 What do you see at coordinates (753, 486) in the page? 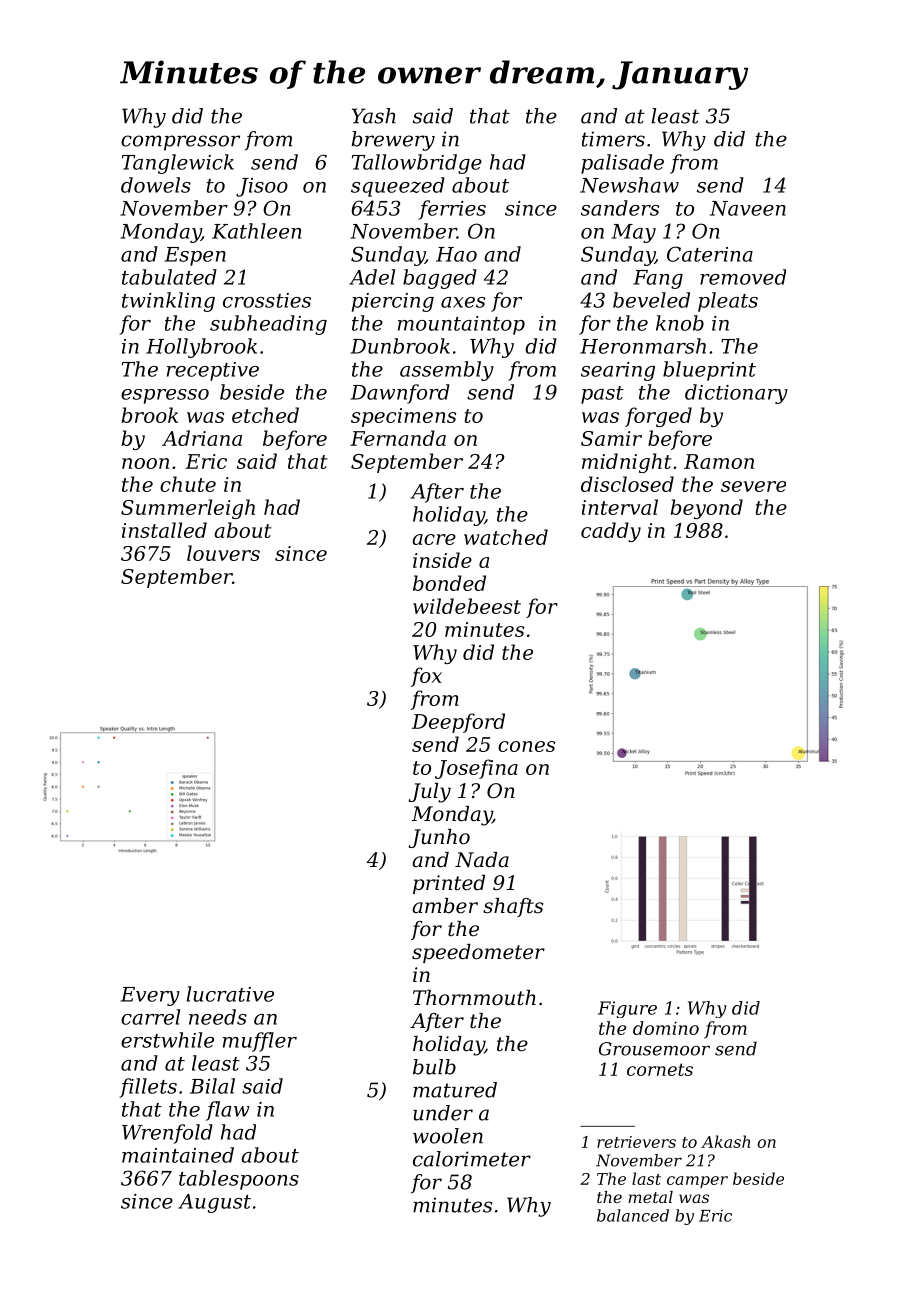
I see `severe` at bounding box center [753, 486].
